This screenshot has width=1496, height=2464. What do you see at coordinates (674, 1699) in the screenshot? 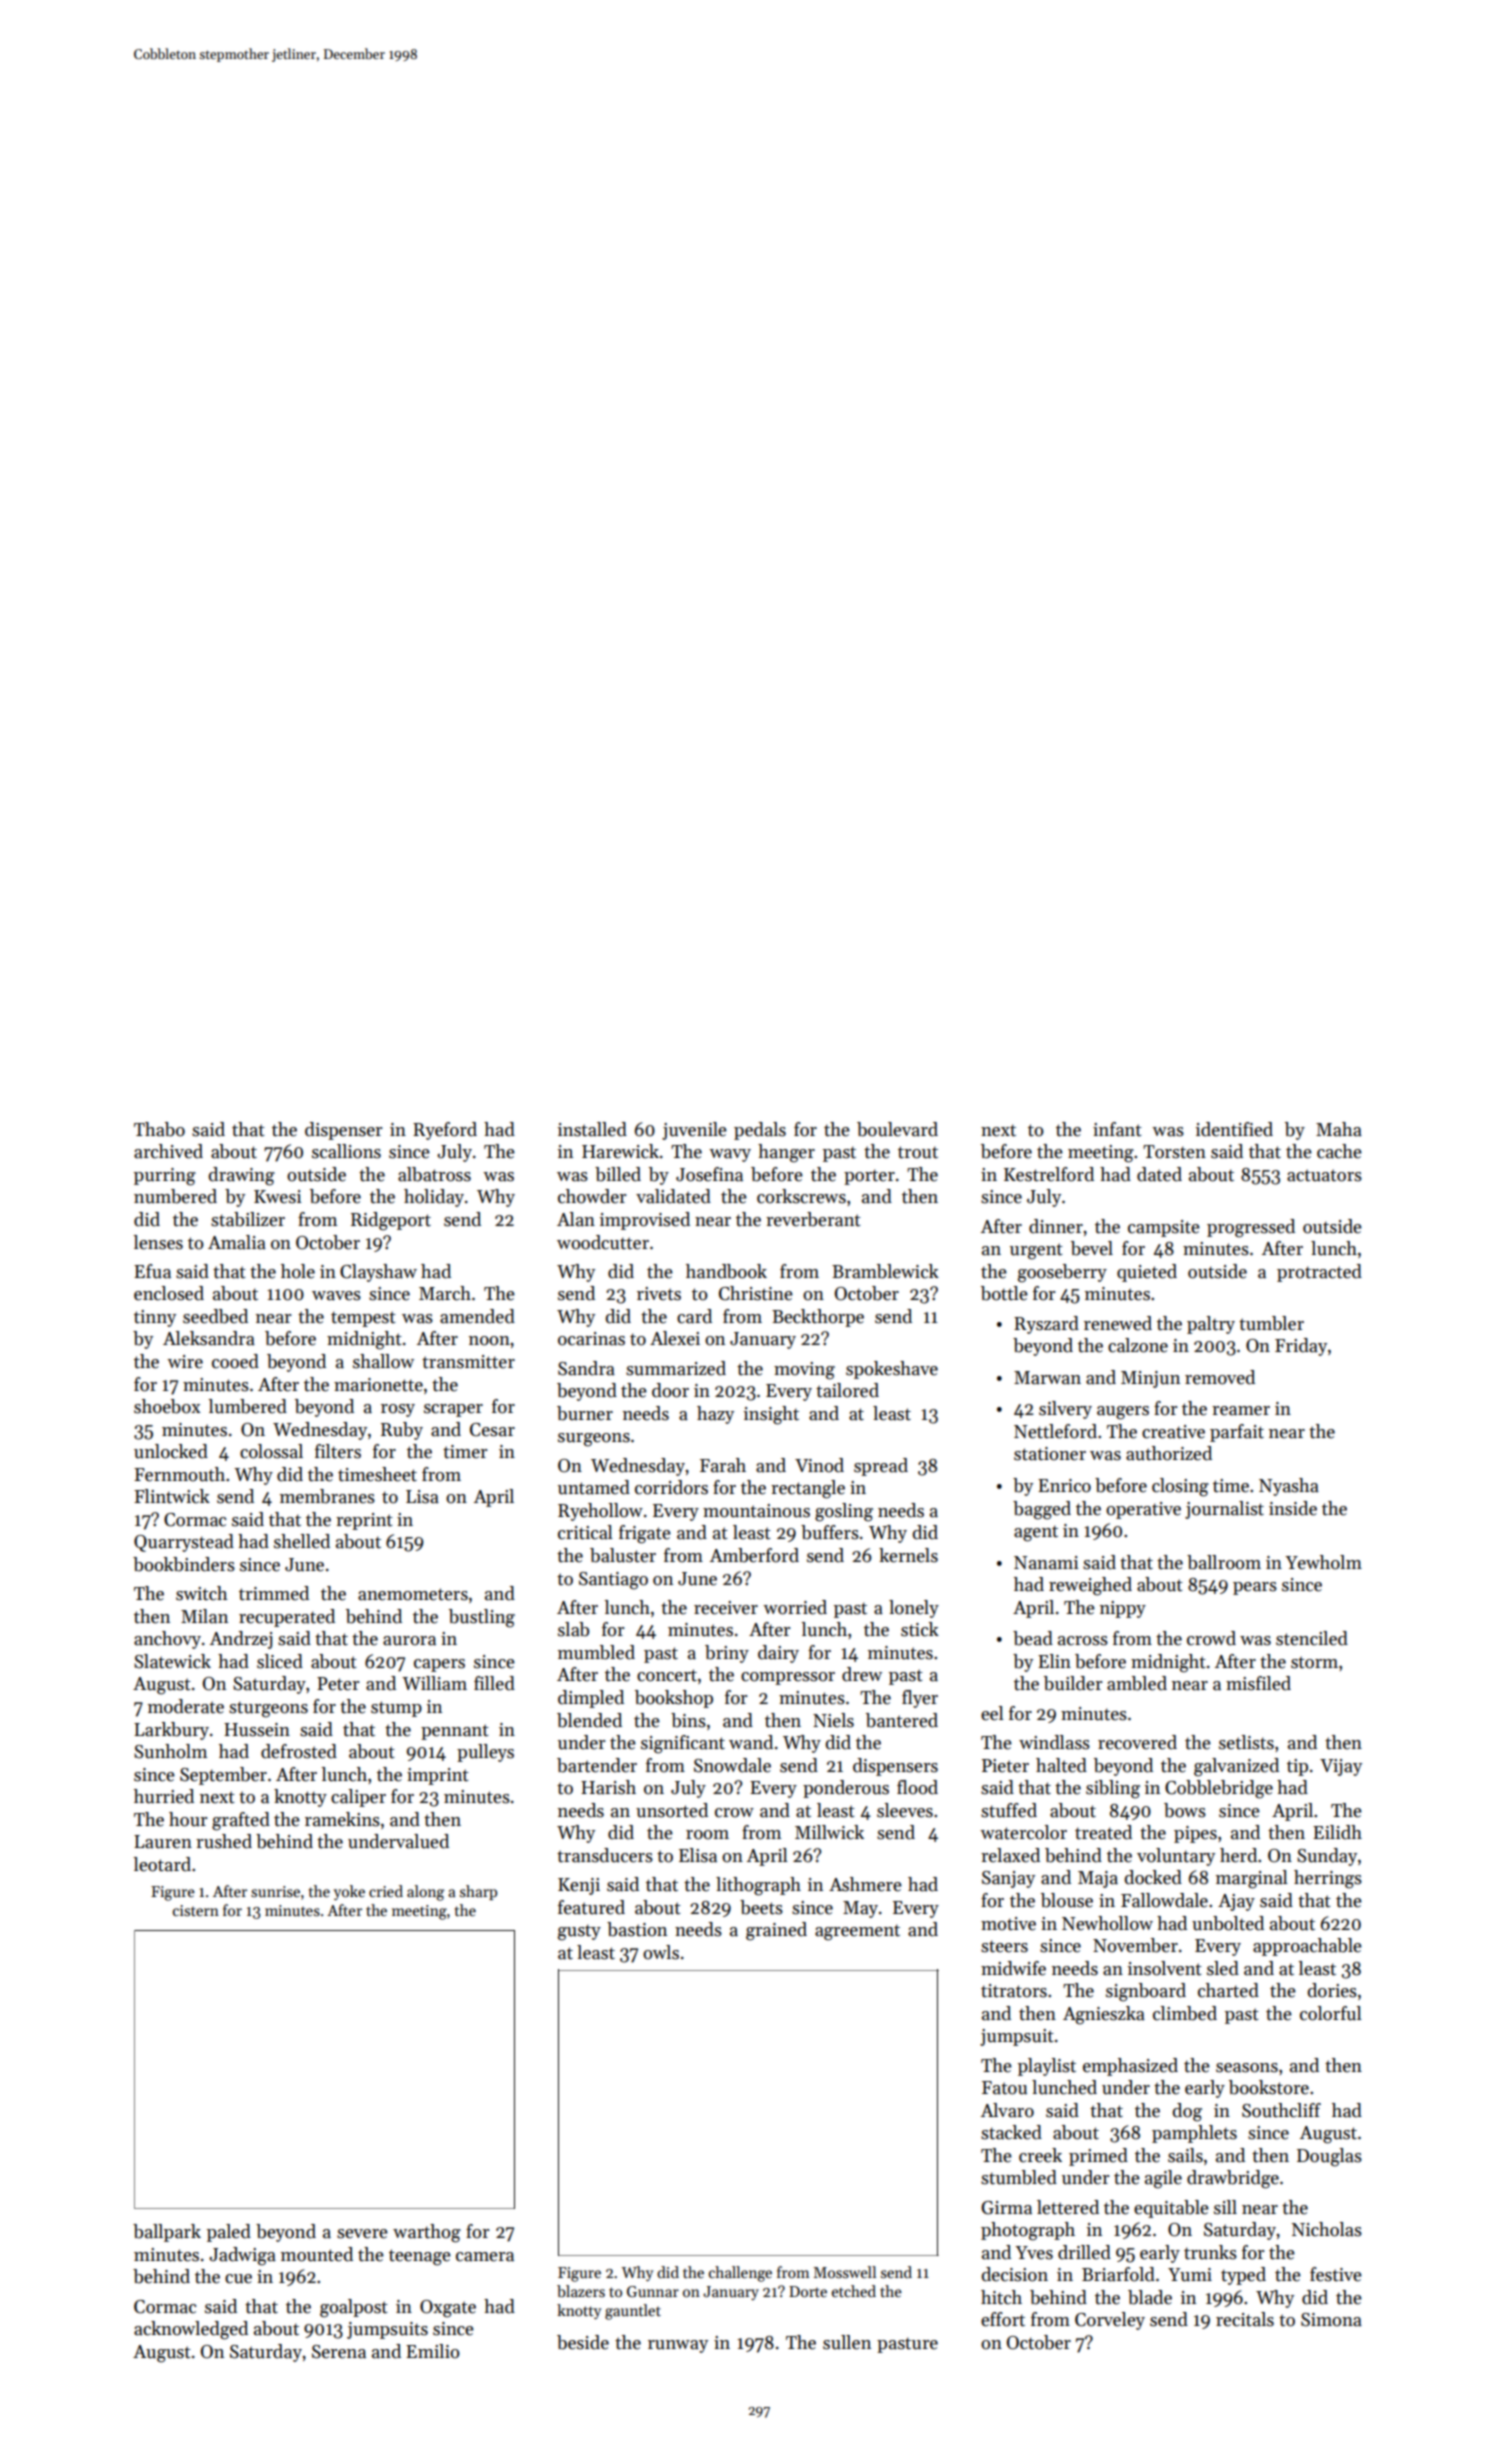
I see `bookshop` at bounding box center [674, 1699].
